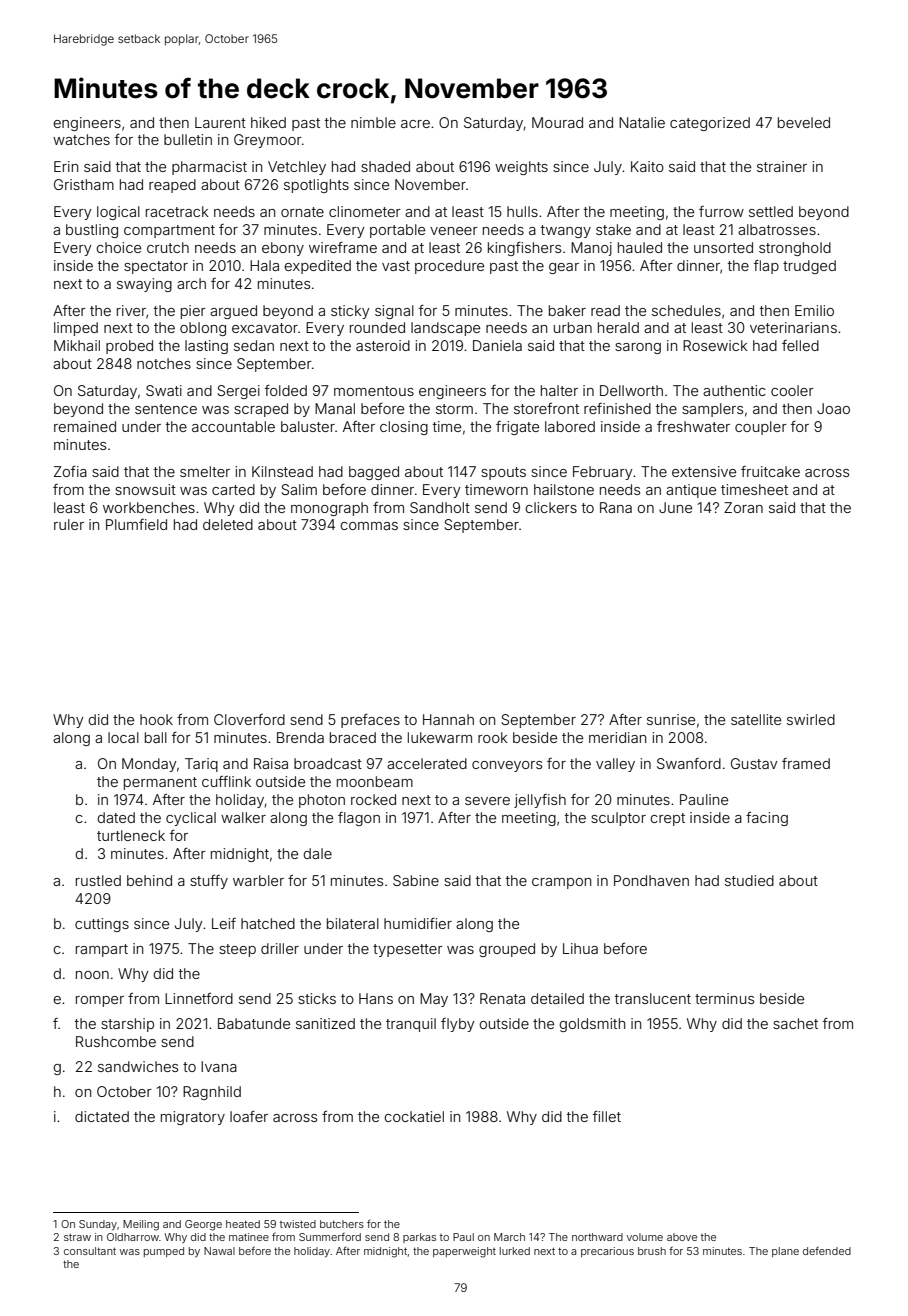 This screenshot has width=908, height=1316. I want to click on flyby, so click(458, 1025).
